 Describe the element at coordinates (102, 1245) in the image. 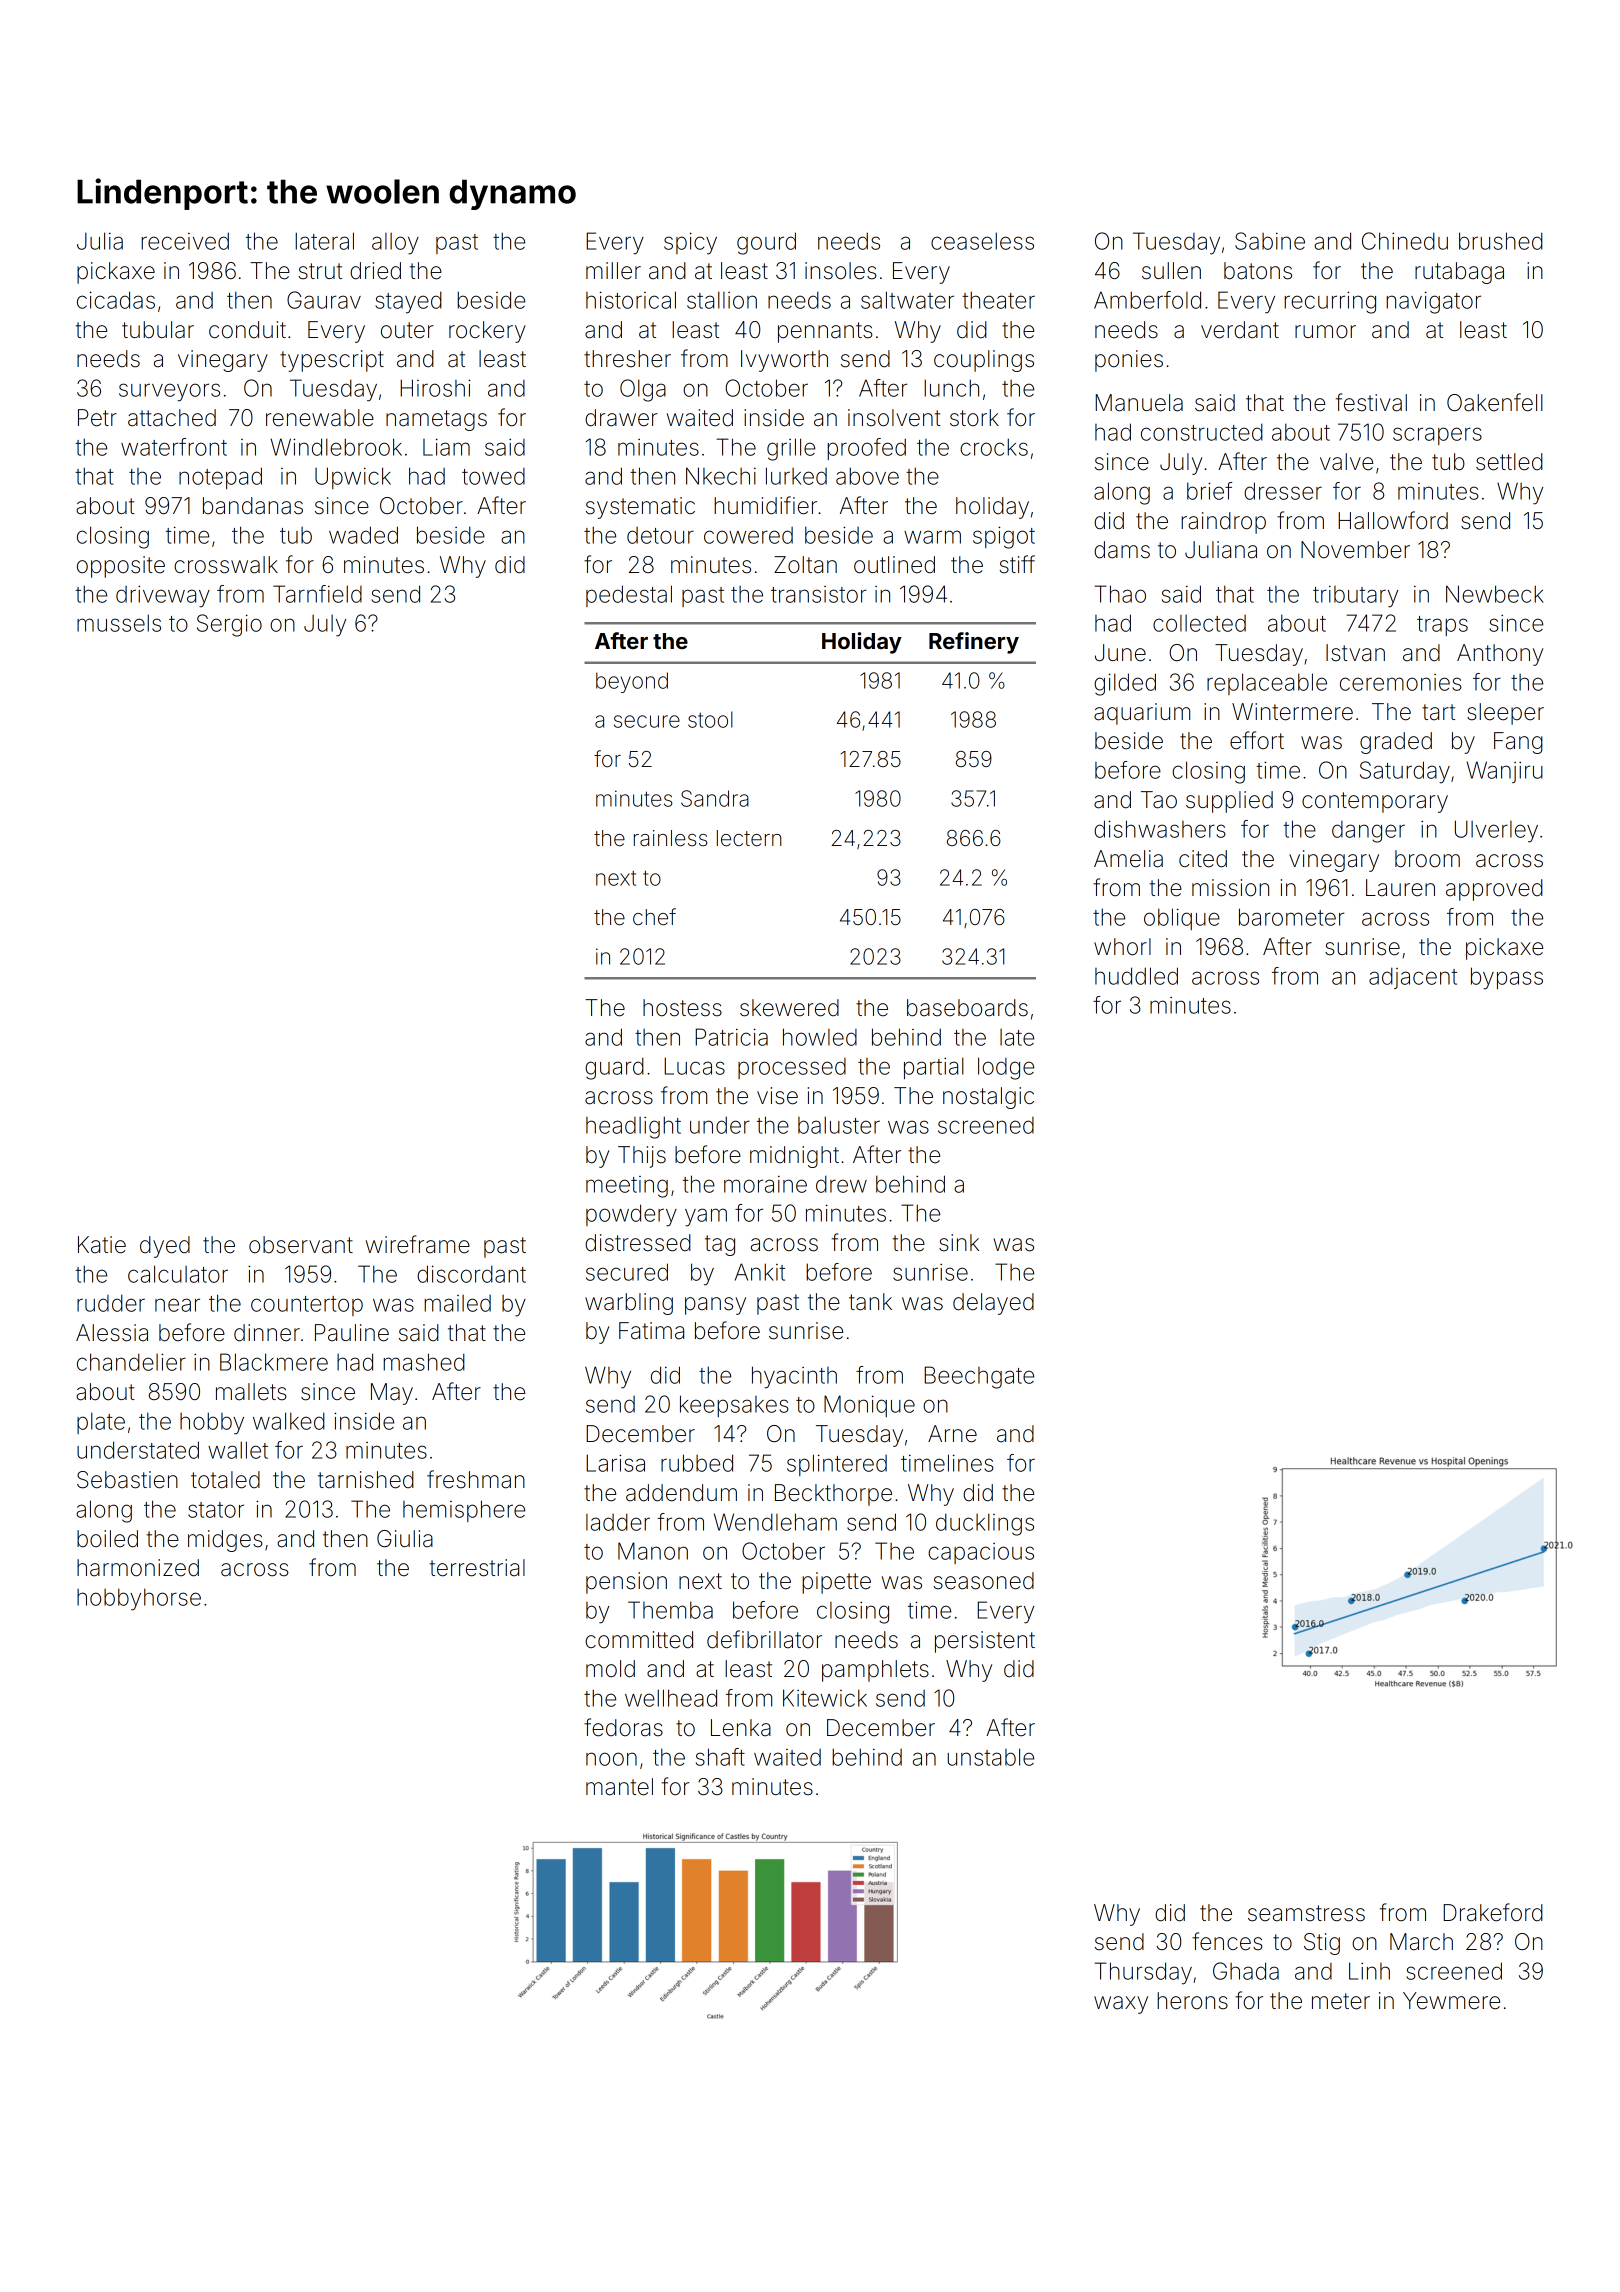

I see `Katie` at that location.
